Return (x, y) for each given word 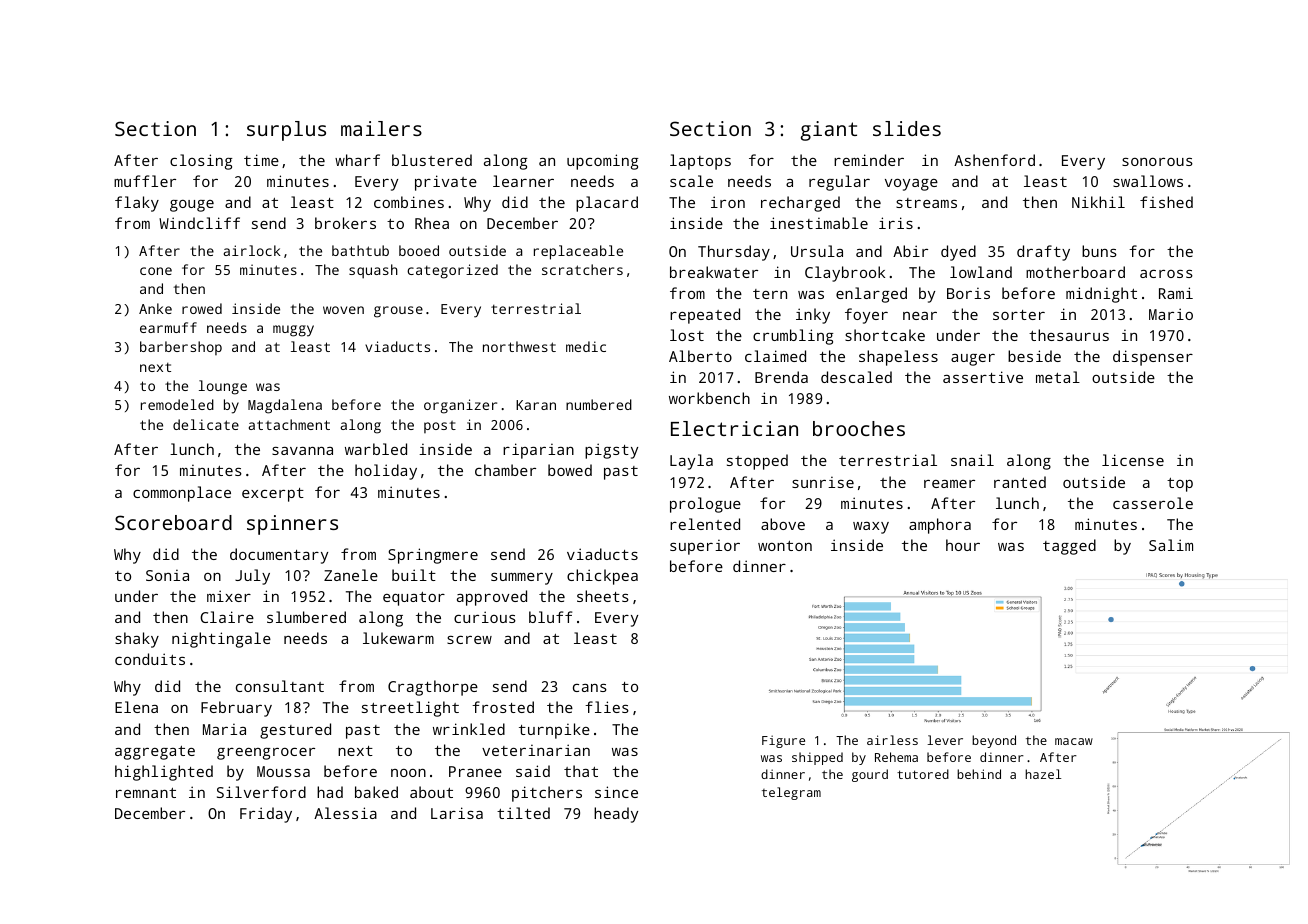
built (414, 575)
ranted (1020, 482)
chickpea (602, 577)
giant (829, 131)
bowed (570, 470)
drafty (1043, 253)
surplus (286, 131)
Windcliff (199, 223)
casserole (1153, 503)
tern (770, 294)
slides (907, 128)
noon (408, 773)
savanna (302, 451)
